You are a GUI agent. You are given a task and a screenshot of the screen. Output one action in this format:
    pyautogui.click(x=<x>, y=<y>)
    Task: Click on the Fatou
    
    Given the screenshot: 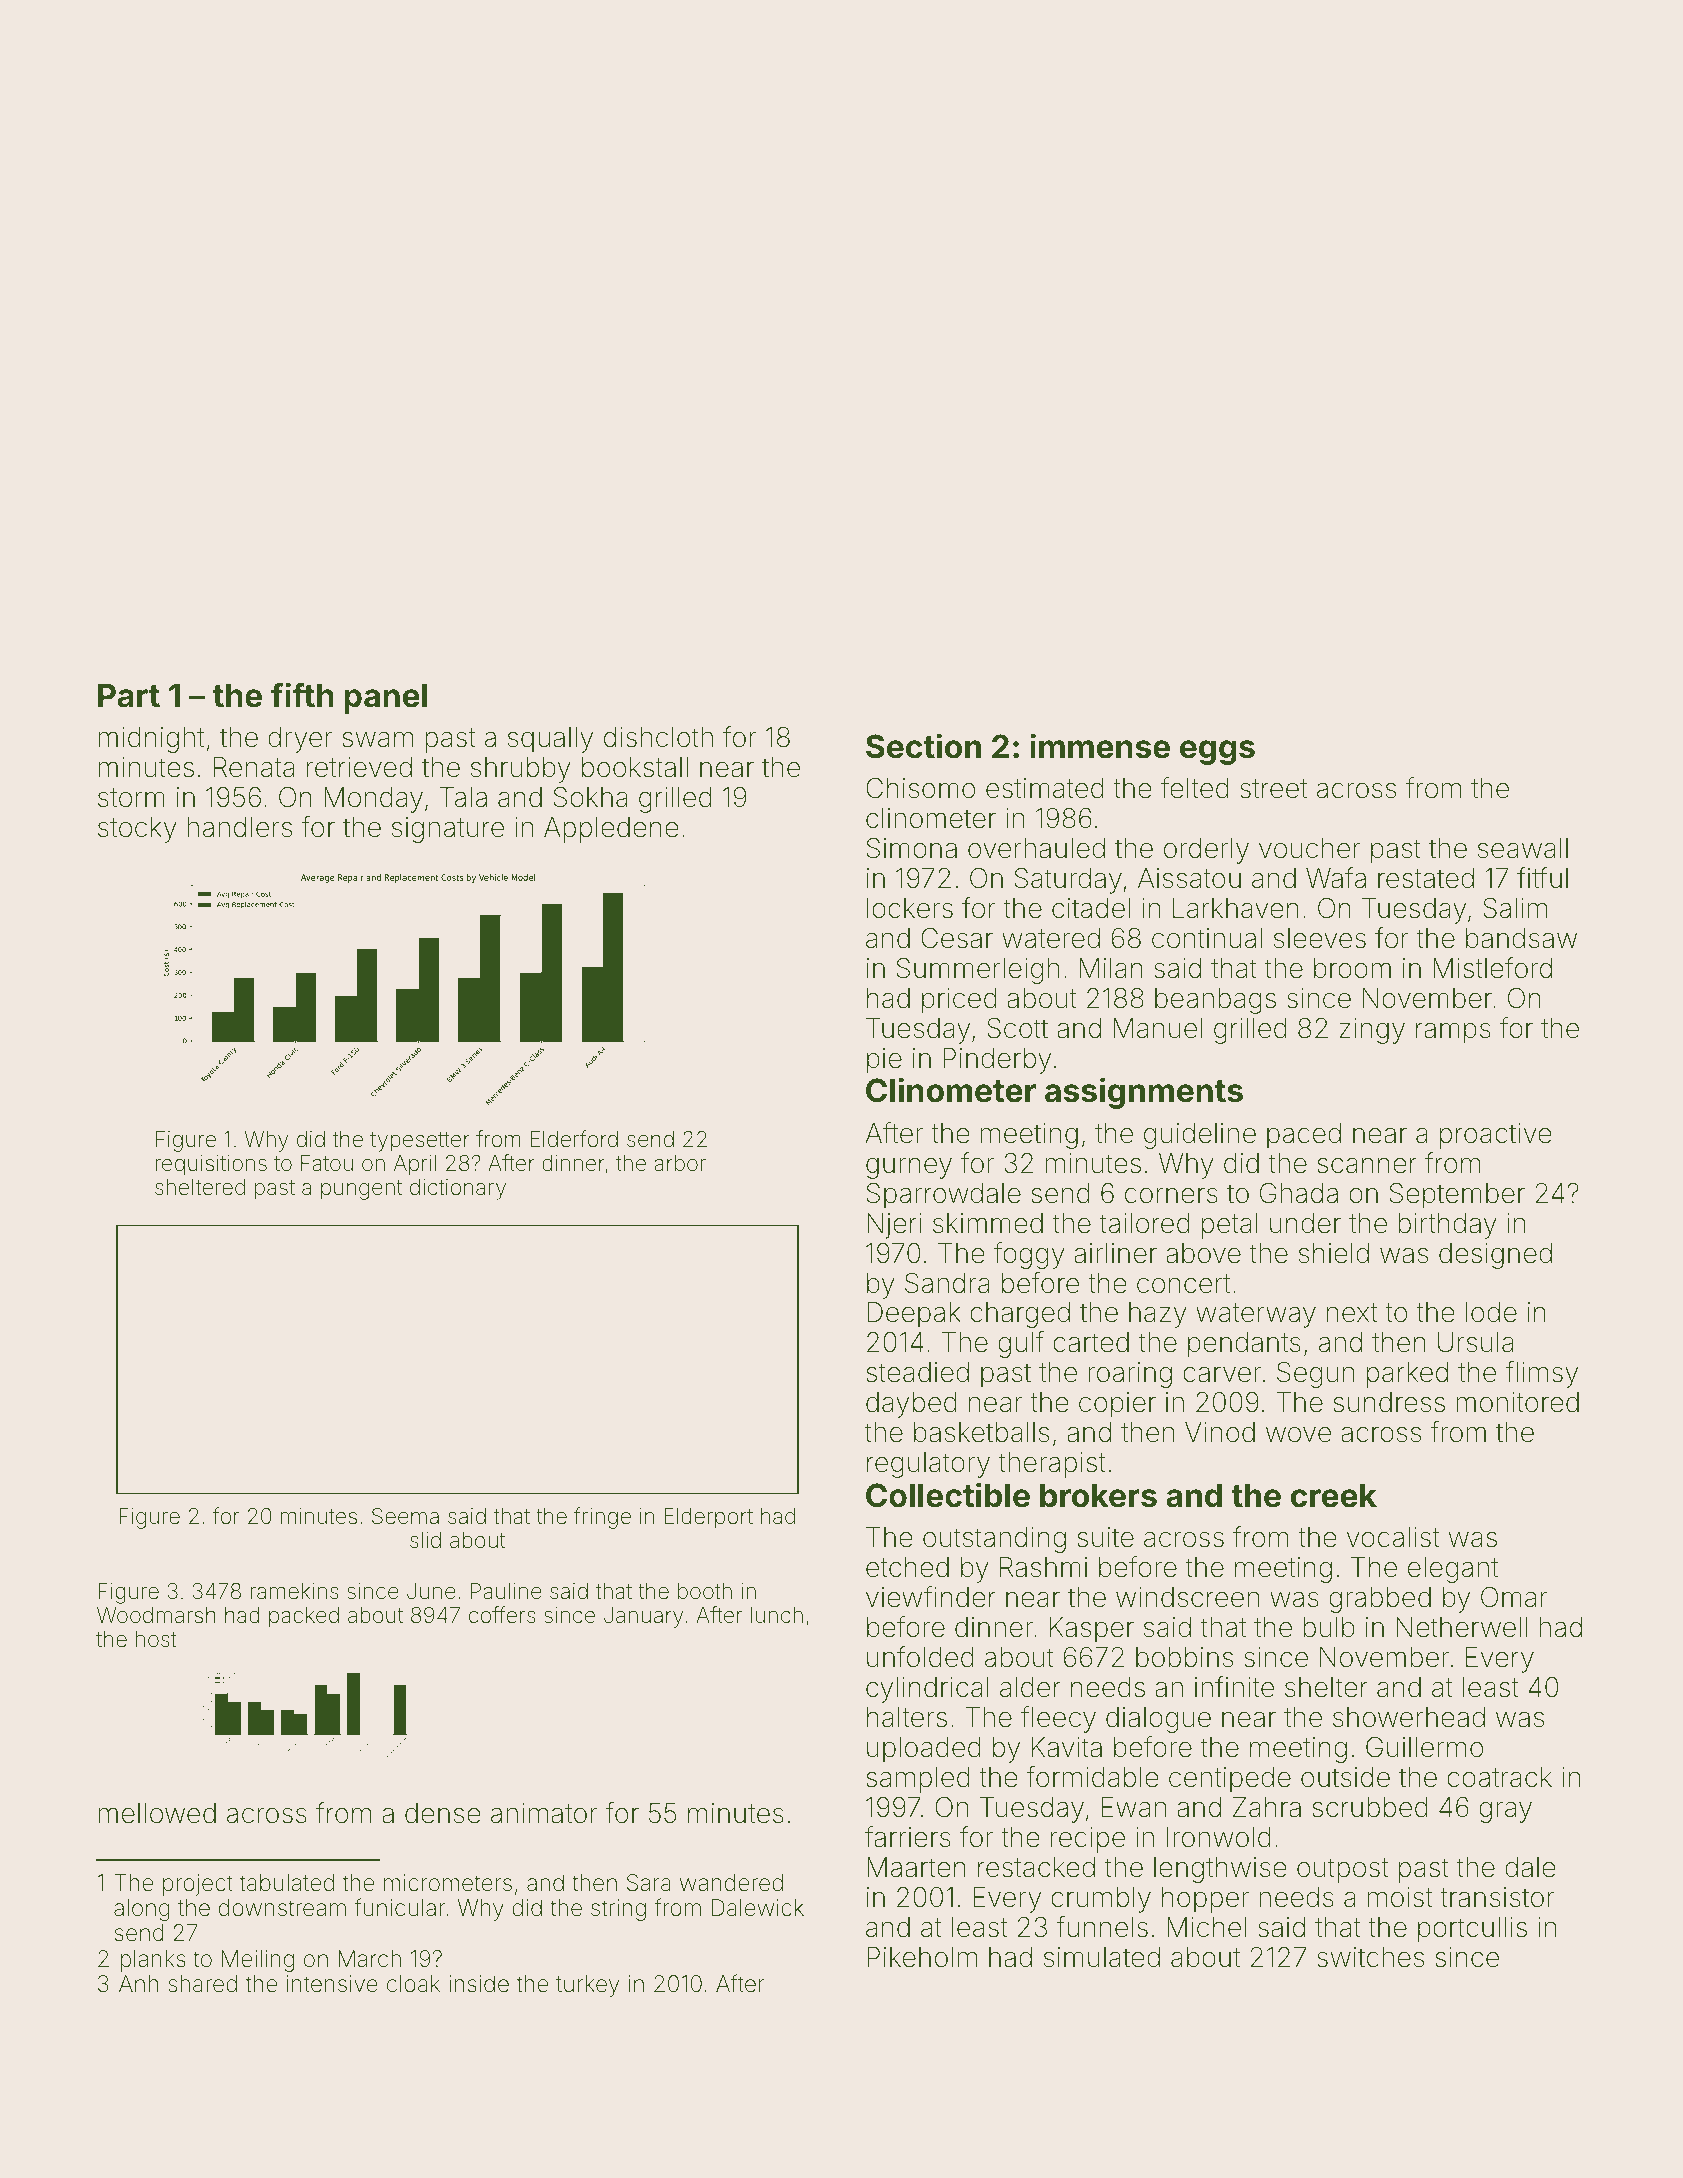 What is the action you would take?
    pyautogui.click(x=327, y=1163)
